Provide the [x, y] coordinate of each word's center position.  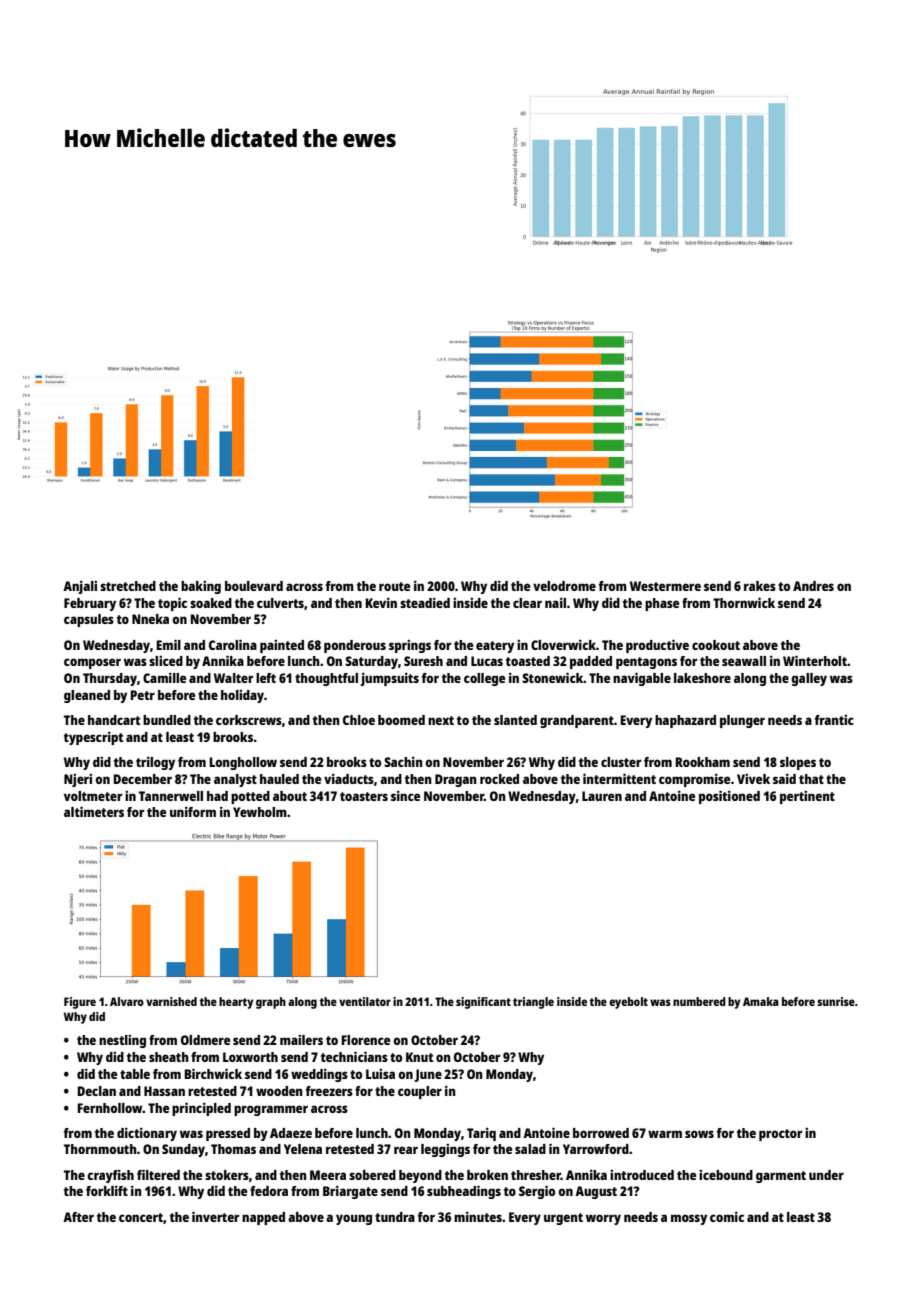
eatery [495, 647]
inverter [215, 1216]
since [405, 795]
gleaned [87, 696]
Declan [96, 1091]
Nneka [150, 619]
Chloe [359, 720]
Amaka [761, 1001]
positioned [729, 797]
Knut [419, 1057]
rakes [760, 586]
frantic [834, 720]
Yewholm [260, 812]
